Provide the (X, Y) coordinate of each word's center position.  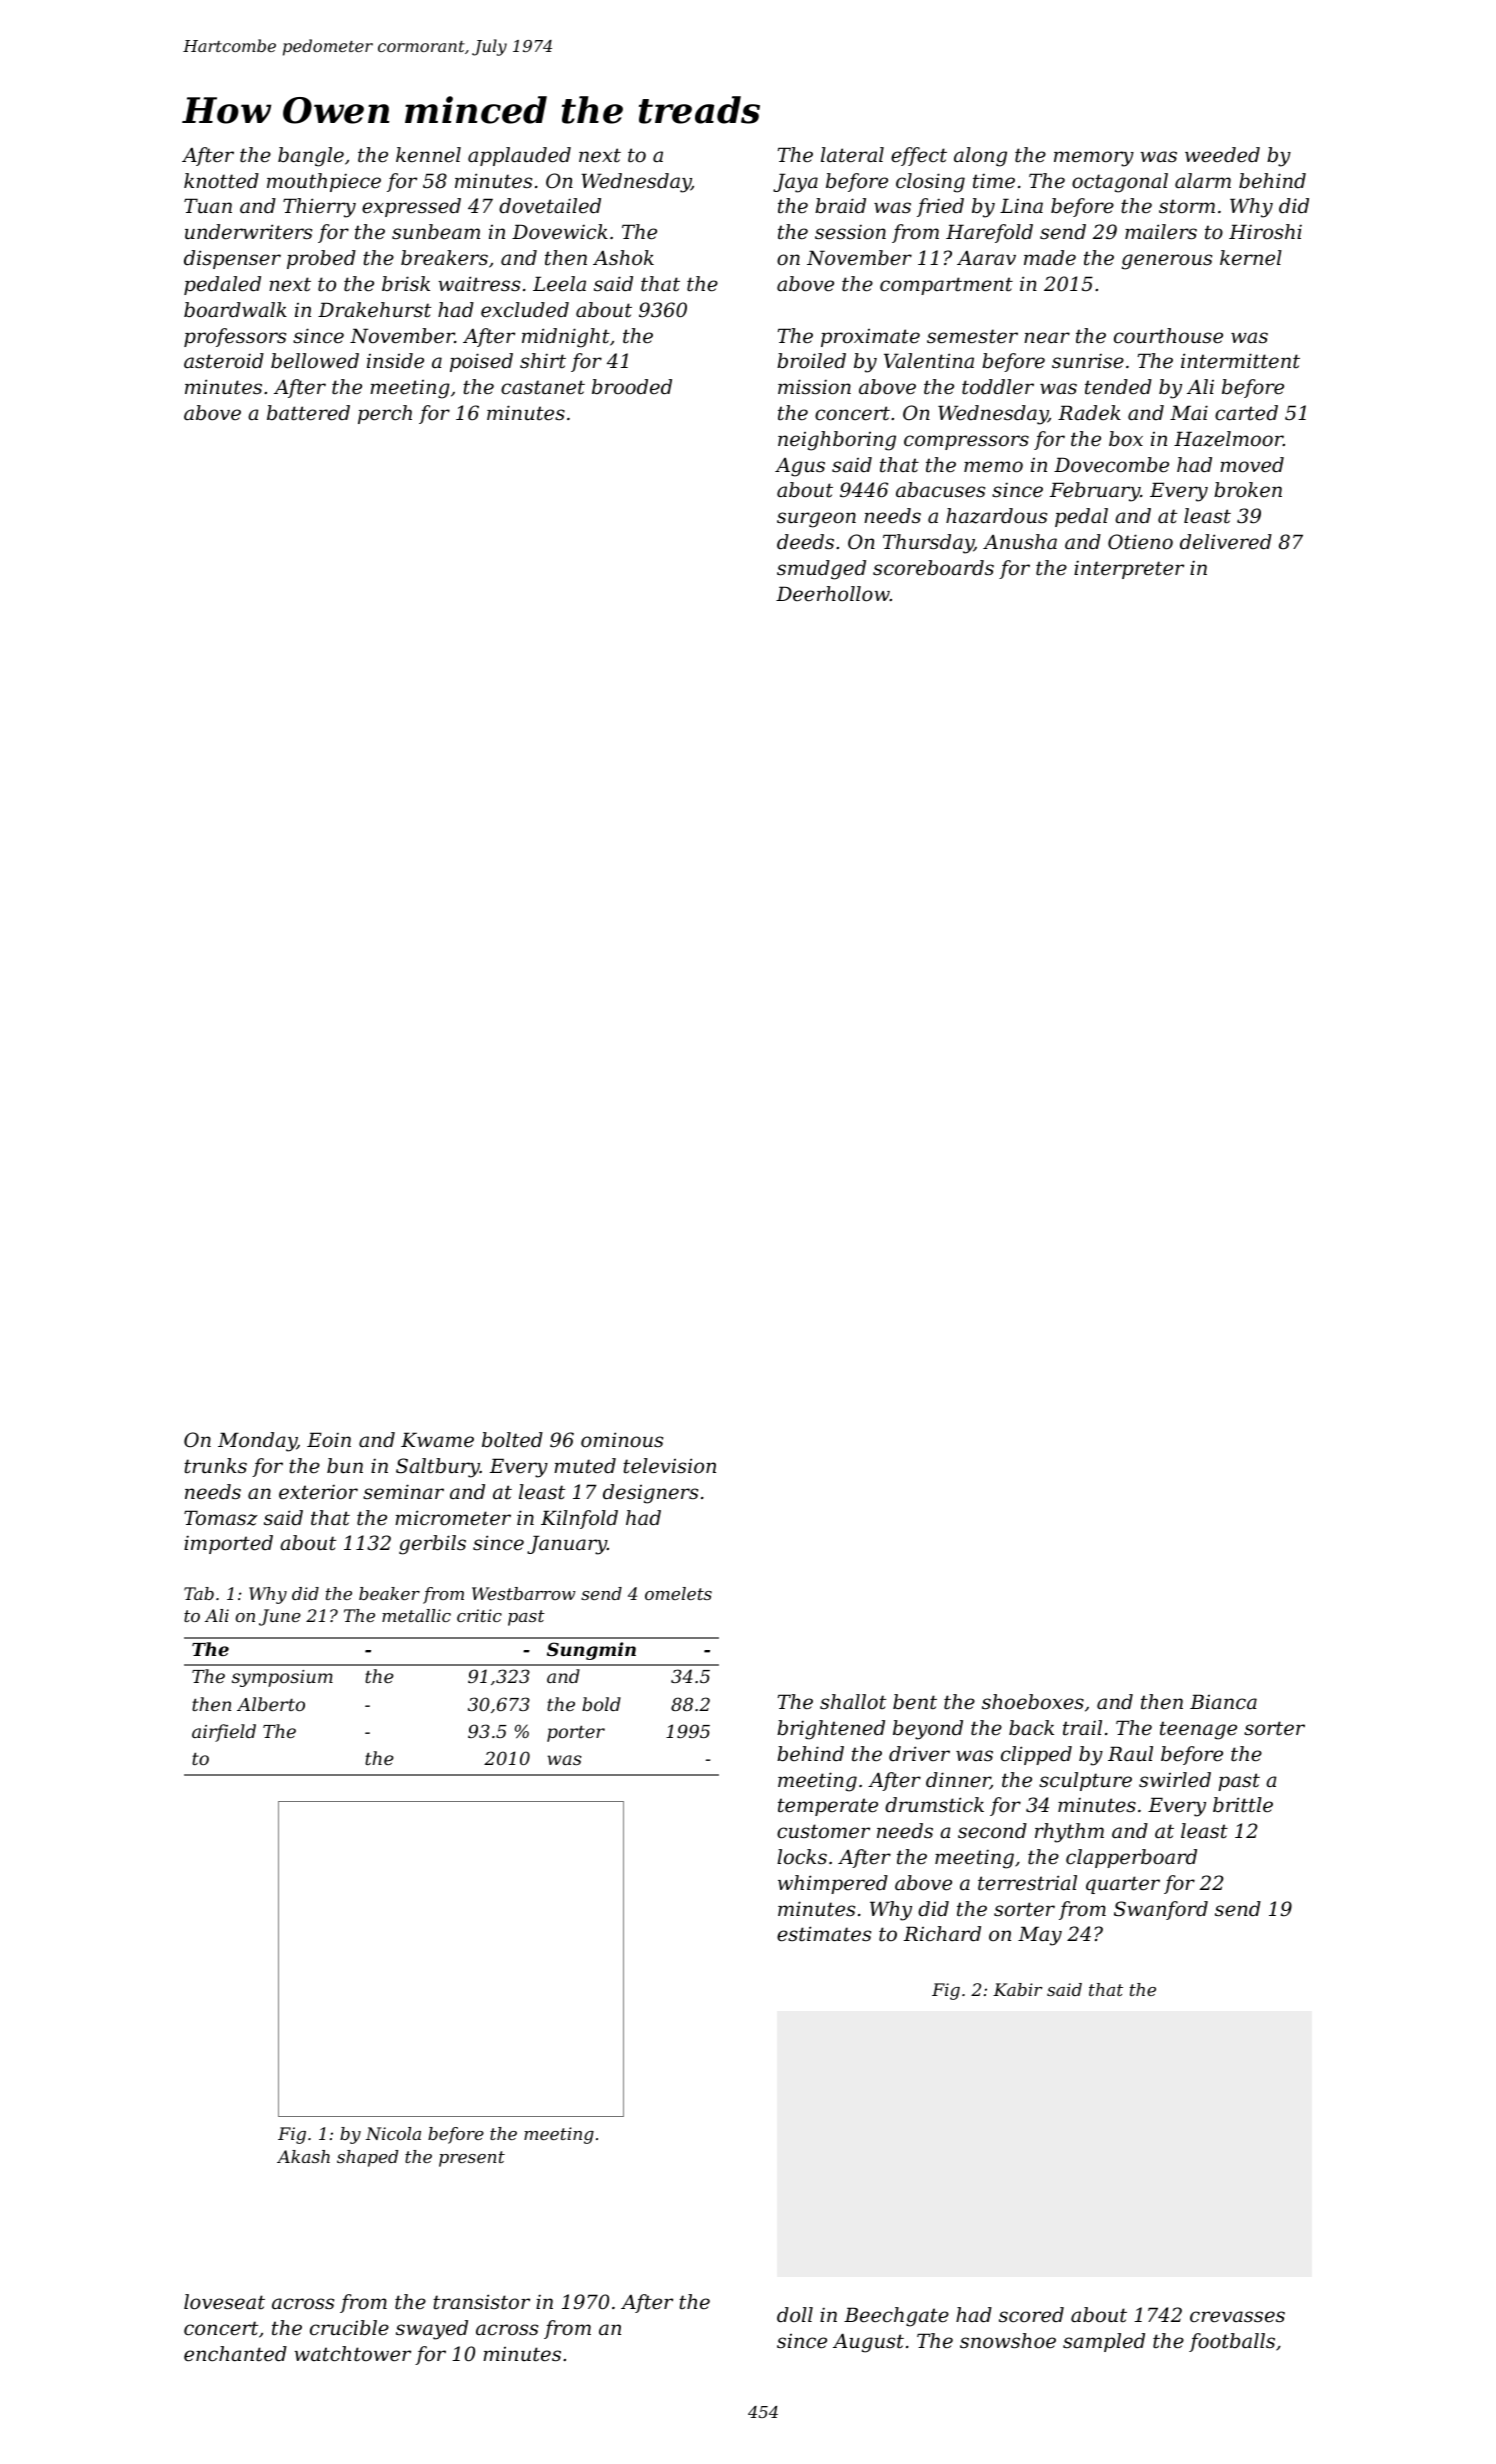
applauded (519, 156)
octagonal (1120, 183)
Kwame (437, 1440)
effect (919, 156)
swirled (1175, 1779)
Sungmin (591, 1651)
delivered (1226, 542)
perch (385, 414)
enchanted (235, 2354)
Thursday (928, 544)
